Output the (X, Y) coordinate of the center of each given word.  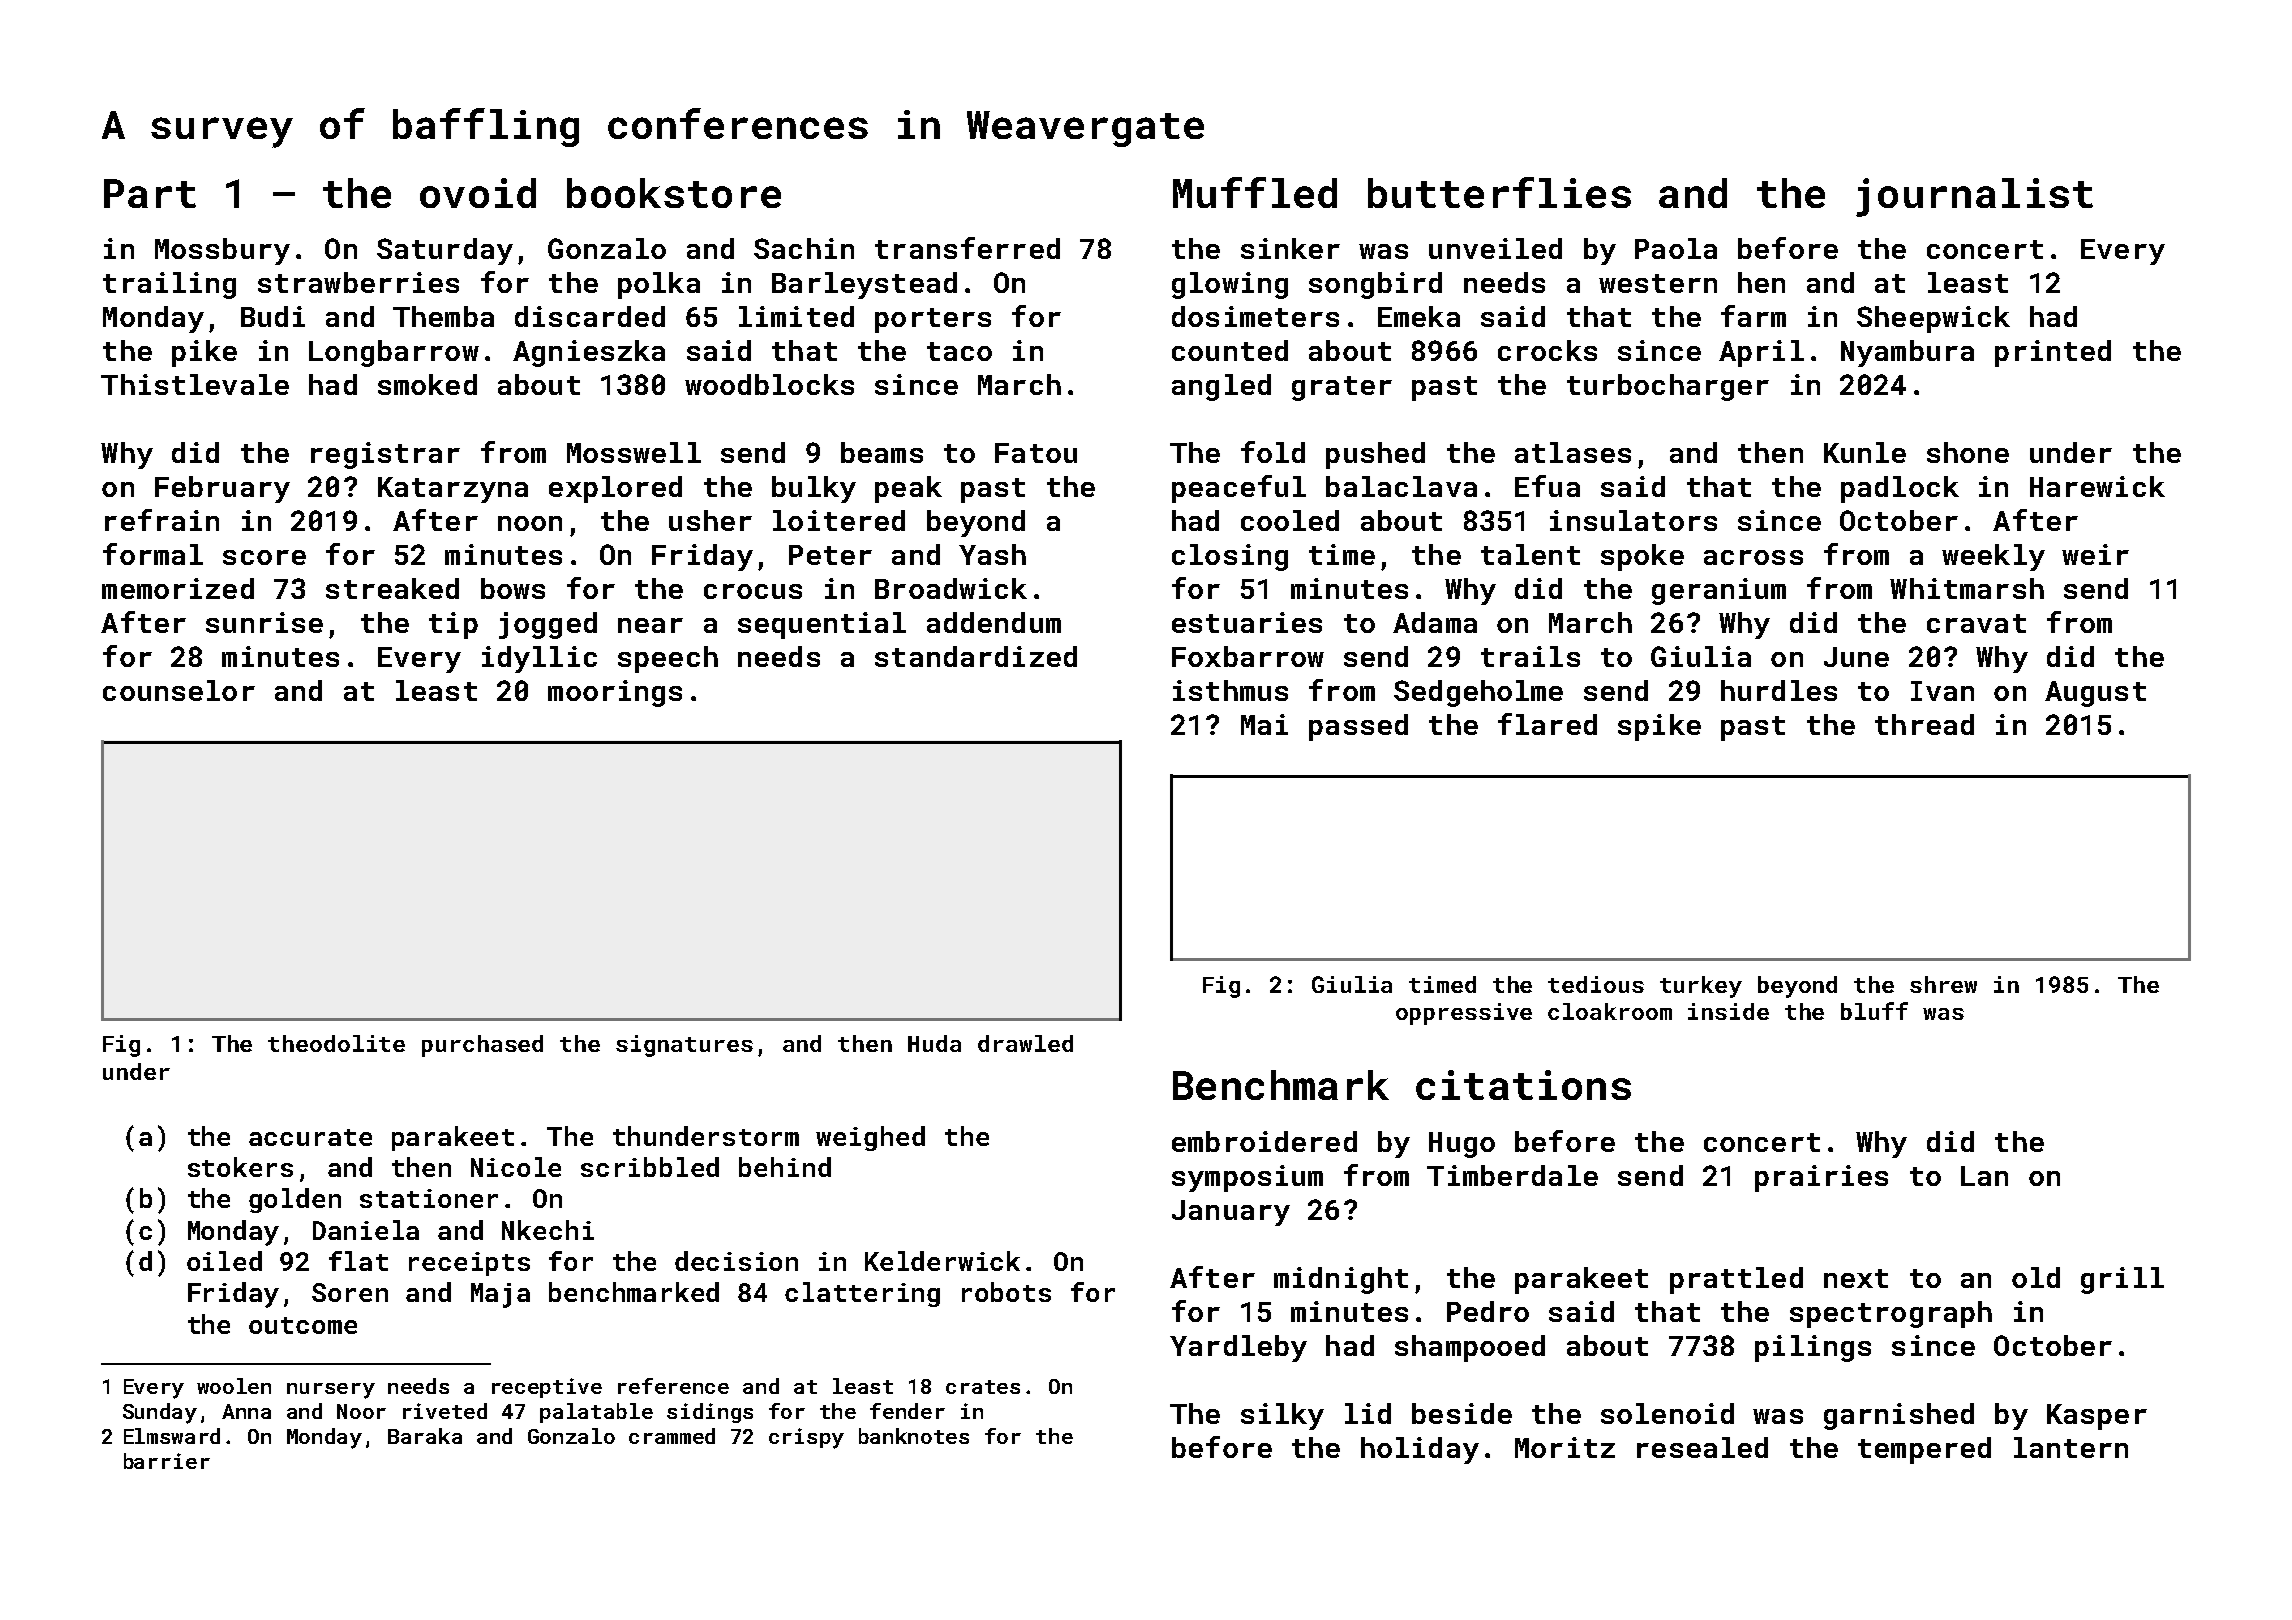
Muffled (1255, 192)
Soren (350, 1292)
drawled (1025, 1043)
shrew (1943, 984)
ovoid (478, 193)
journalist (1974, 197)
